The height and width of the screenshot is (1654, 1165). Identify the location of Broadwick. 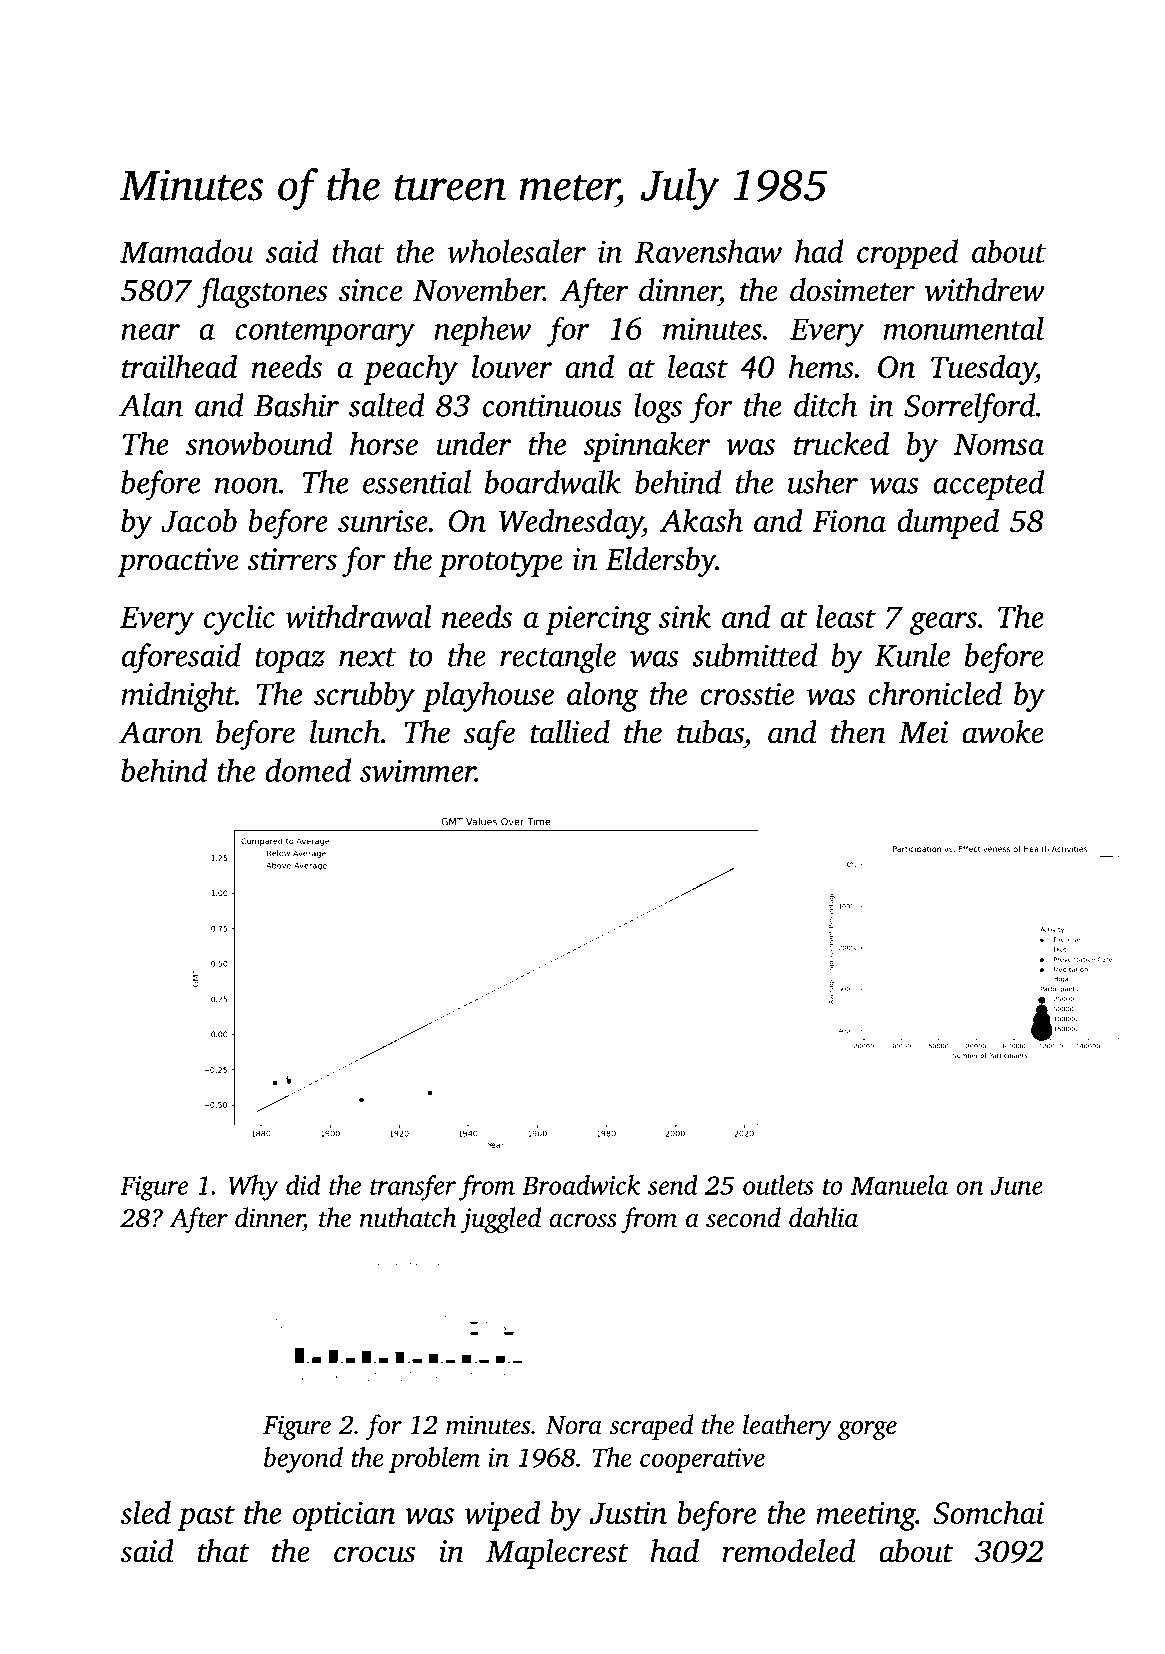
(581, 1185).
